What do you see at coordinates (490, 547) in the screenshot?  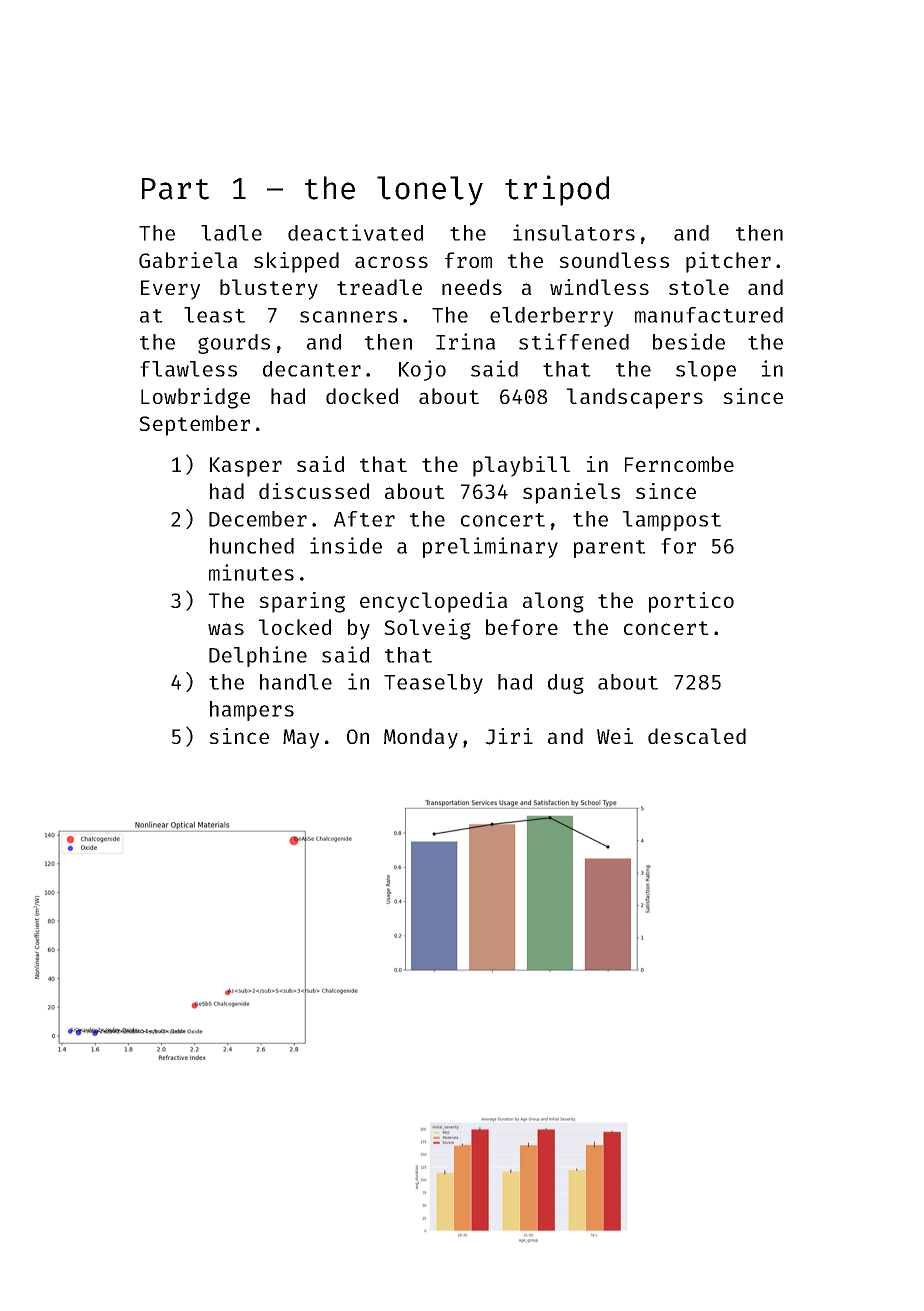 I see `preliminary` at bounding box center [490, 547].
